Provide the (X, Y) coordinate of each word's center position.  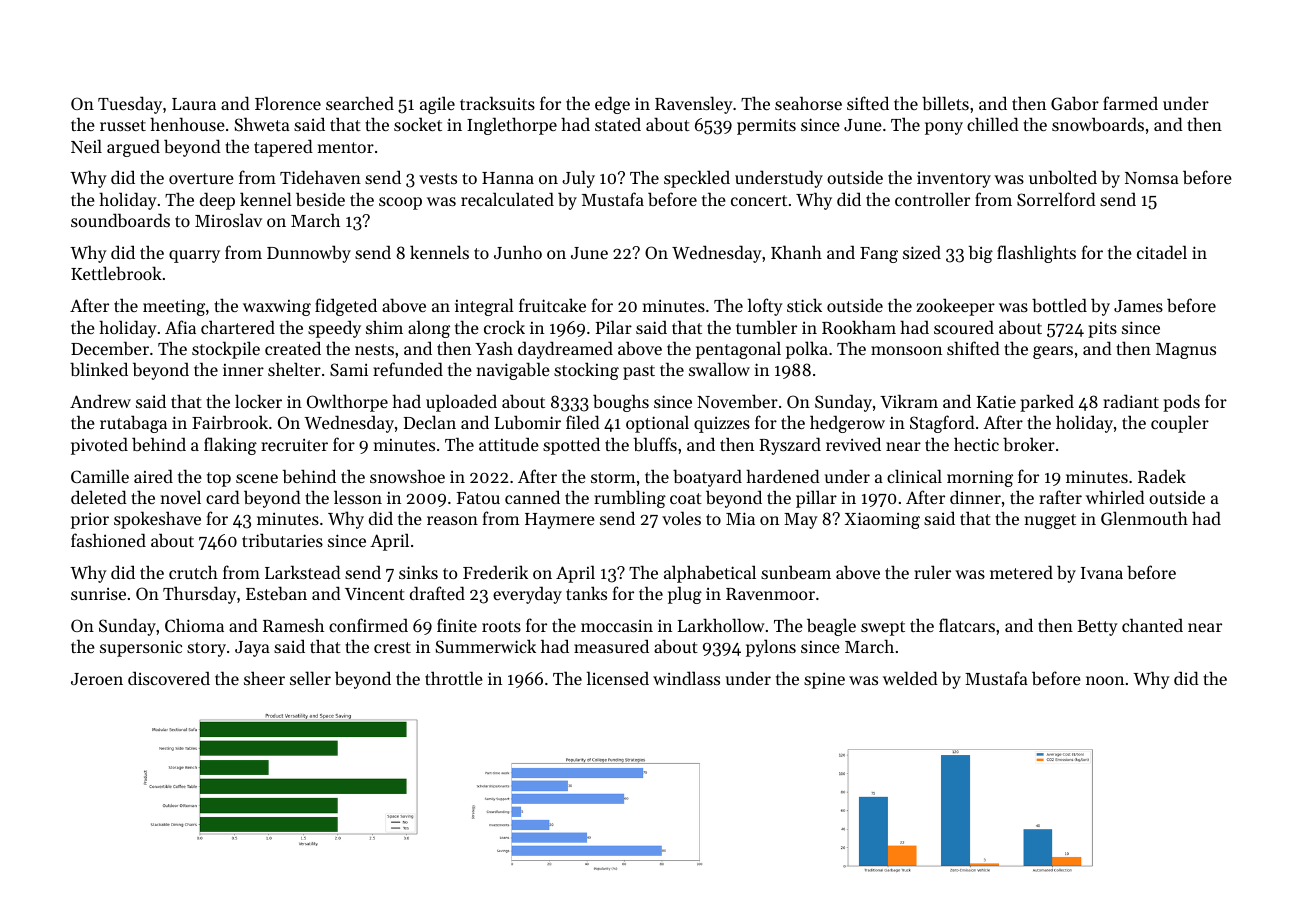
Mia (740, 518)
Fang (879, 255)
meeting (174, 307)
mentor (346, 147)
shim (384, 327)
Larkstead (303, 572)
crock (504, 327)
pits (1102, 330)
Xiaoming (882, 520)
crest (392, 647)
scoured (964, 327)
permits (766, 126)
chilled (993, 124)
